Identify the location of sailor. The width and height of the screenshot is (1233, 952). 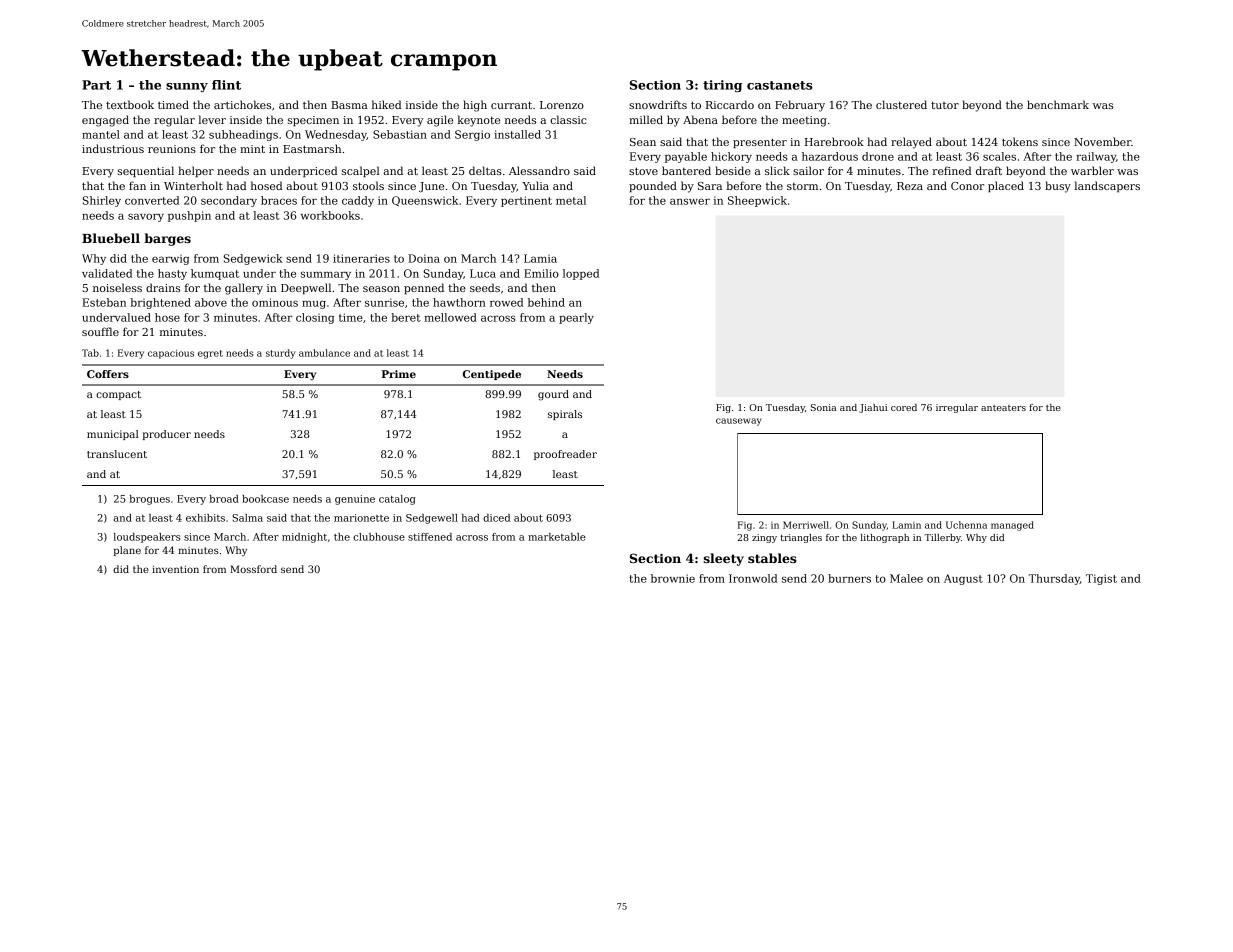
(808, 170).
